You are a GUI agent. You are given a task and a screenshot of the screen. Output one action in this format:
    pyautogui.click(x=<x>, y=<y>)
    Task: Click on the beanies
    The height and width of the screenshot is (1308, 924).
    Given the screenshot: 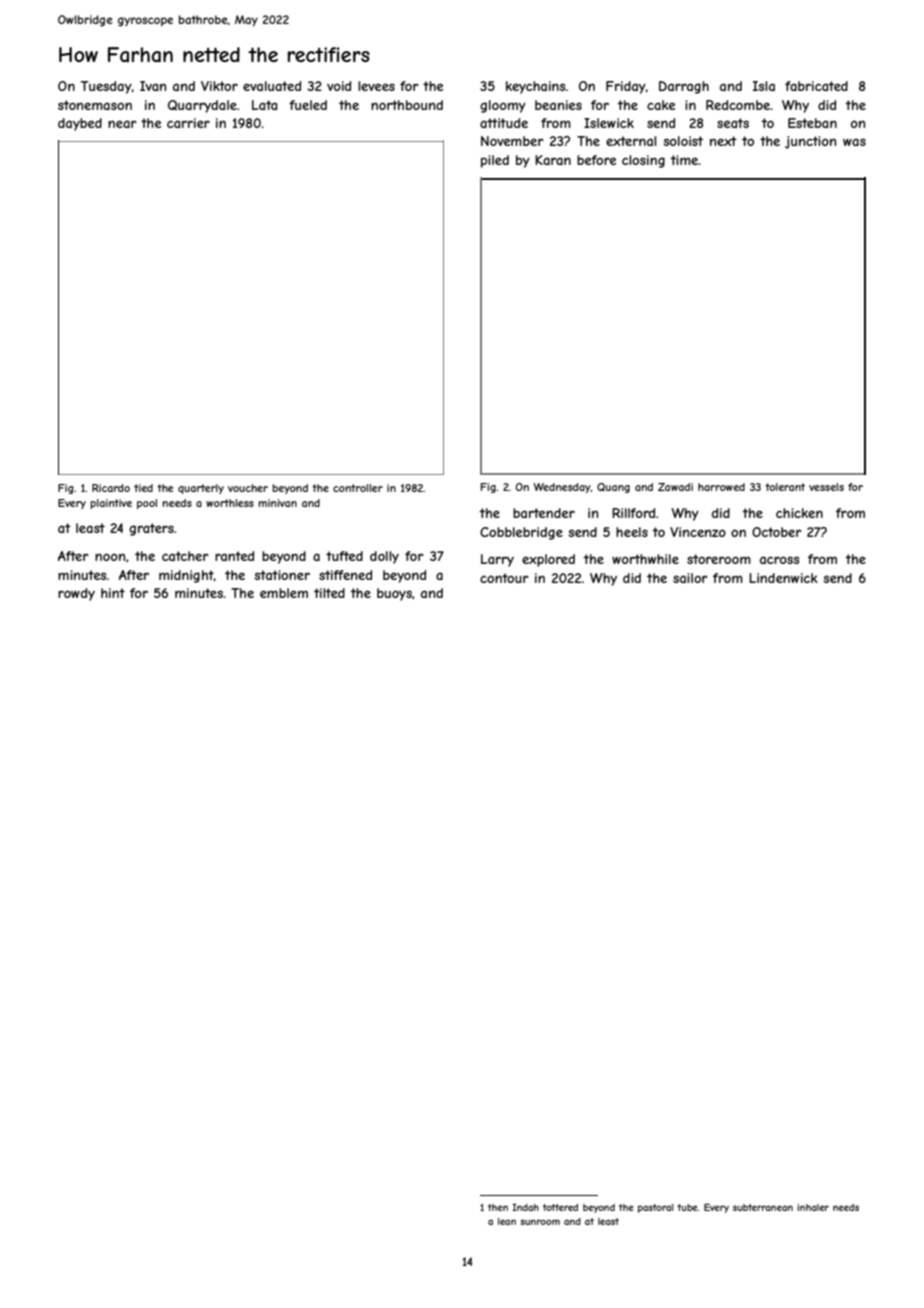 What is the action you would take?
    pyautogui.click(x=558, y=105)
